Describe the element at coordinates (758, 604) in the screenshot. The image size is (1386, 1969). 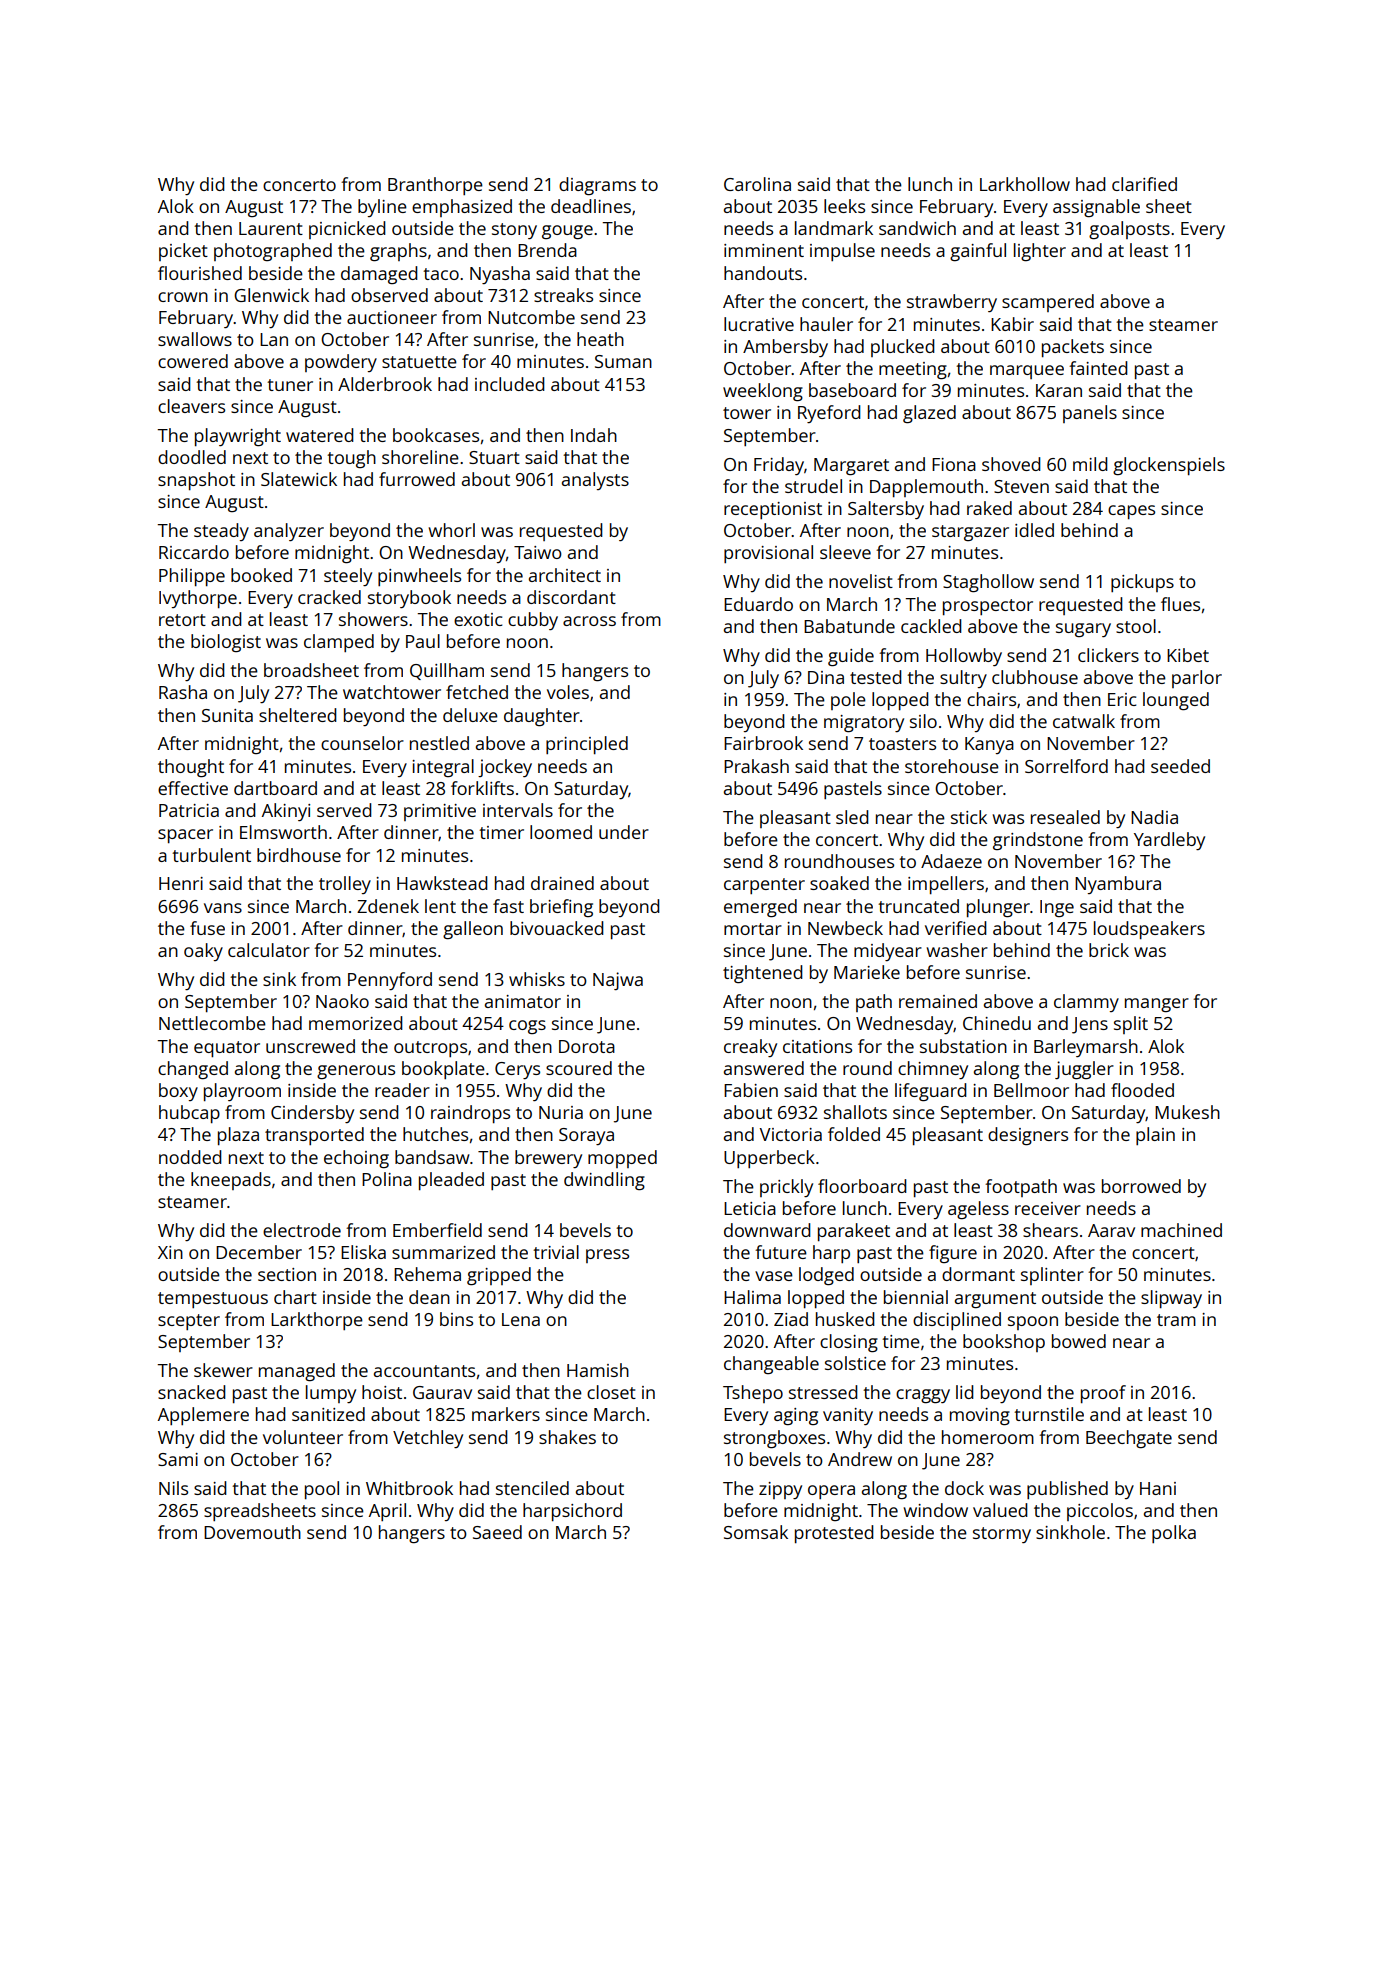
I see `Eduardo` at that location.
